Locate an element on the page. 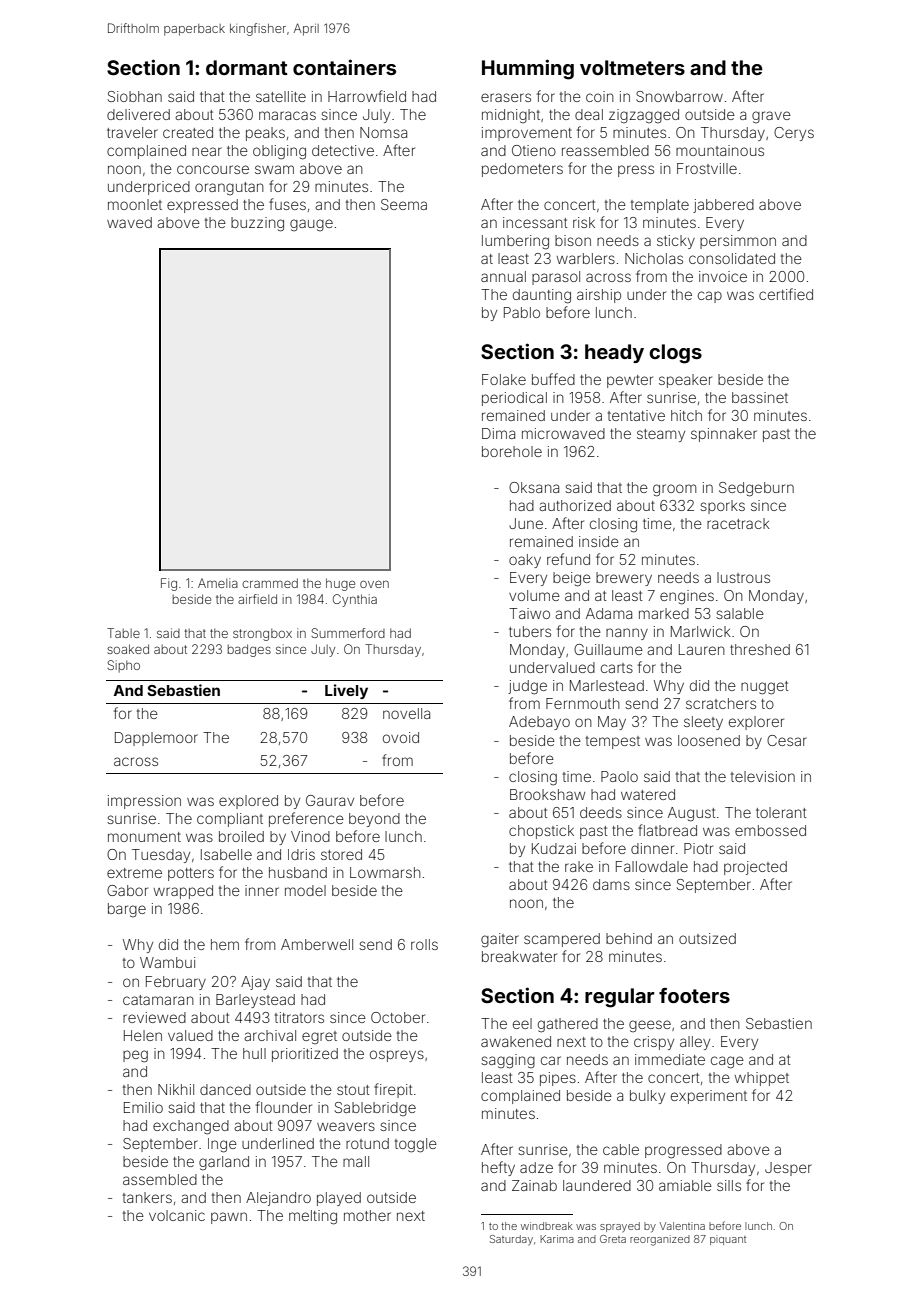 This document has width=924, height=1308. Marlwick is located at coordinates (701, 631).
